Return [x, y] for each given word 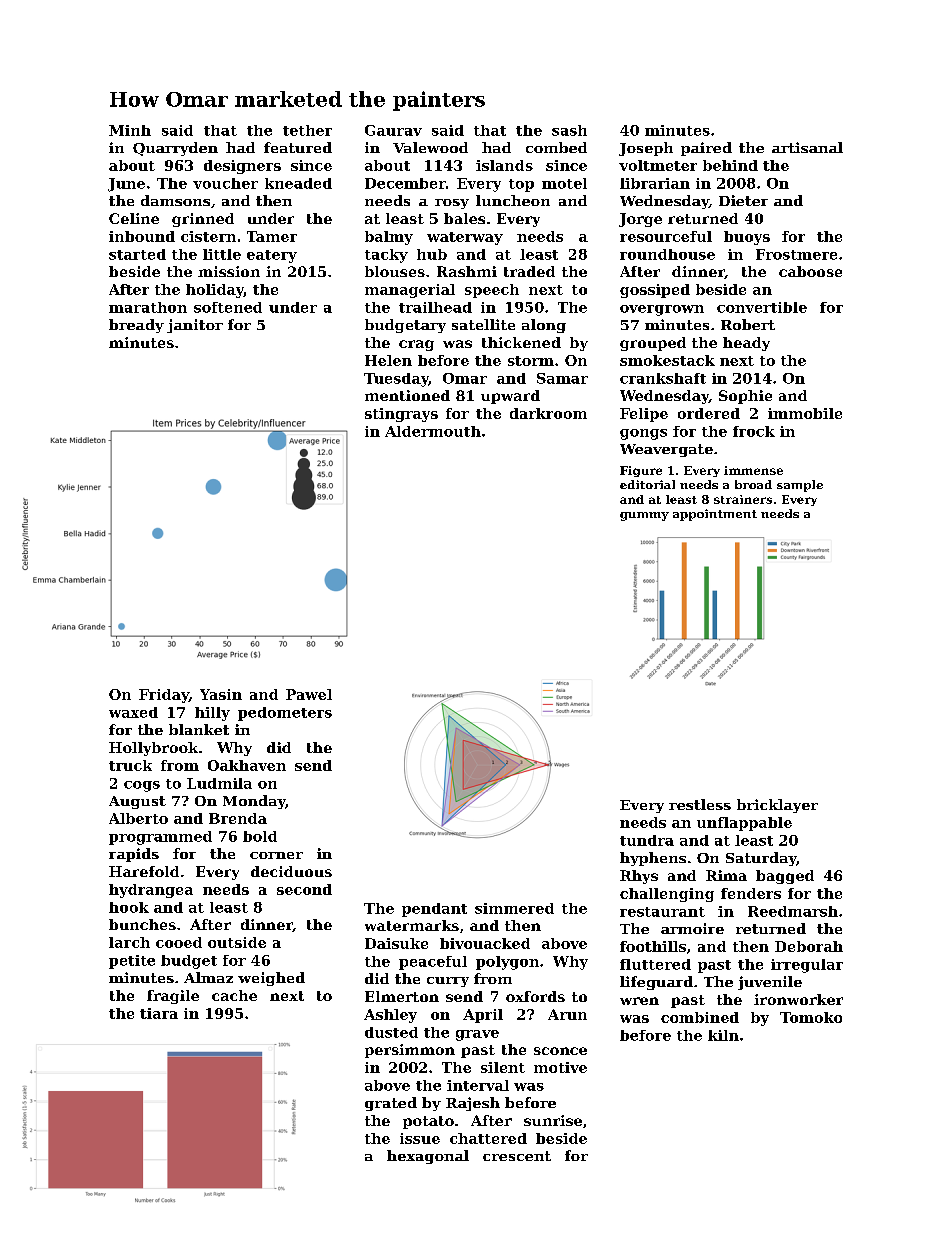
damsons [175, 200]
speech [492, 291]
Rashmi [467, 271]
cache [234, 995]
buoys [747, 238]
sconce [560, 1051]
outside [237, 942]
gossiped [655, 291]
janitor [195, 326]
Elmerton [402, 996]
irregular [807, 966]
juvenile [770, 983]
